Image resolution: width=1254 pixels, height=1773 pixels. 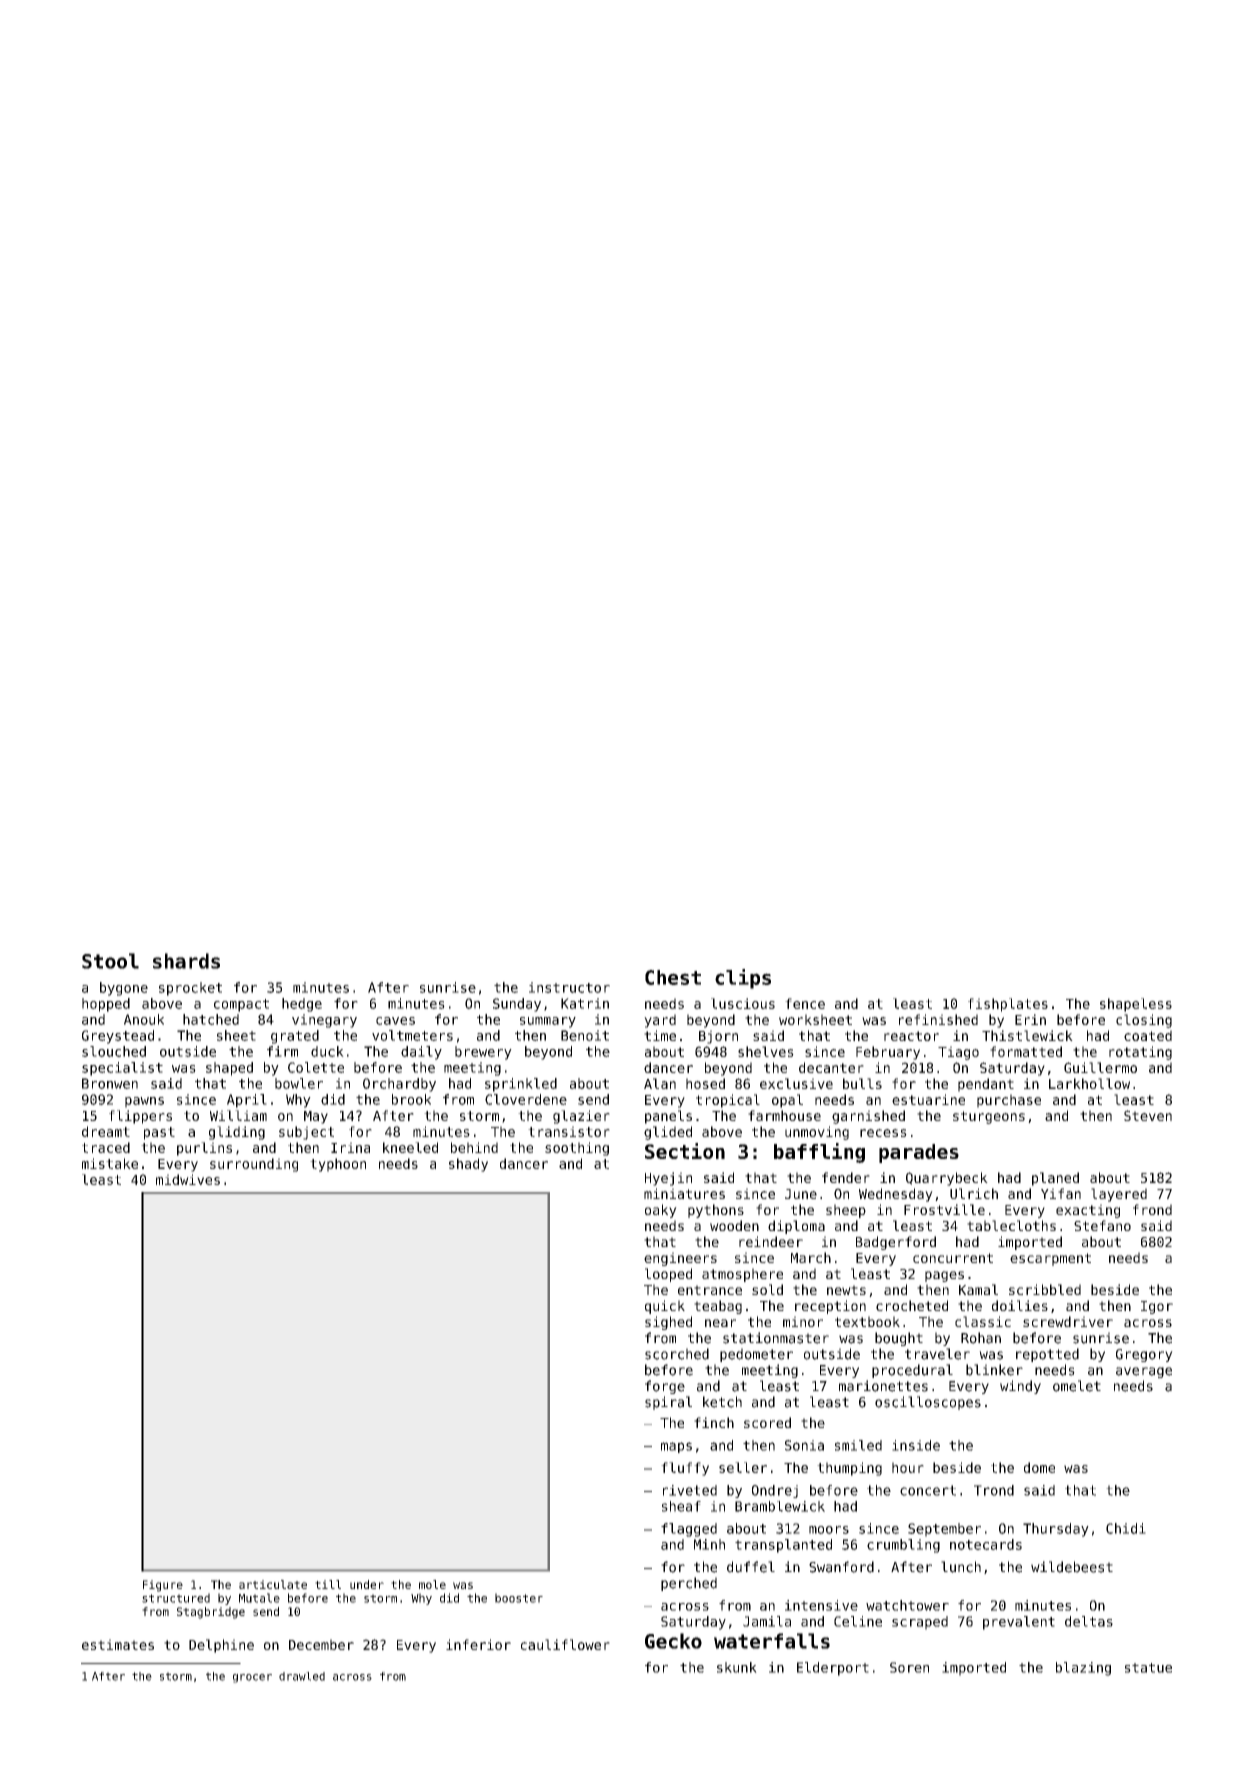 I want to click on brewery, so click(x=483, y=1053).
